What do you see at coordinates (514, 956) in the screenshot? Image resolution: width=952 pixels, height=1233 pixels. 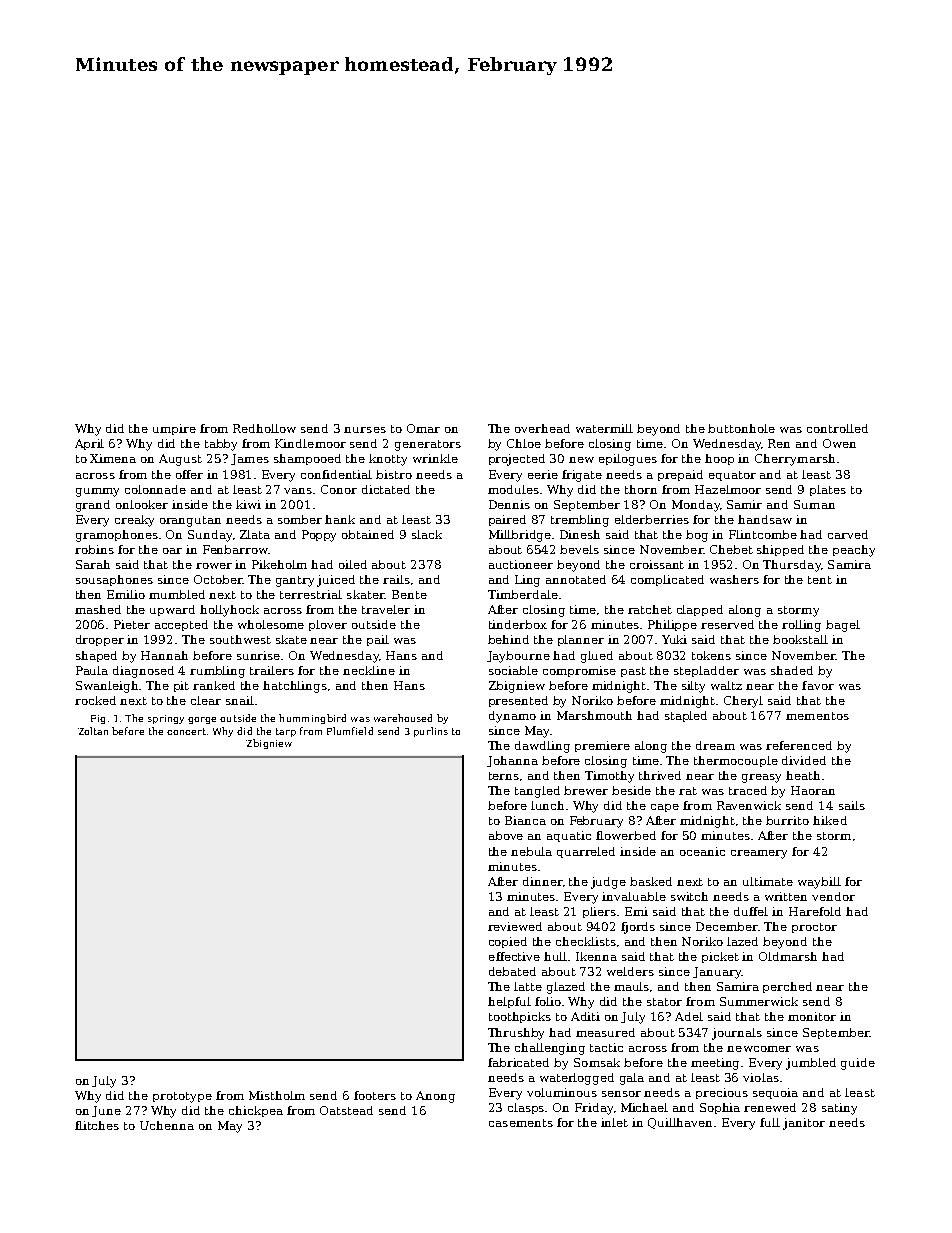 I see `effective` at bounding box center [514, 956].
